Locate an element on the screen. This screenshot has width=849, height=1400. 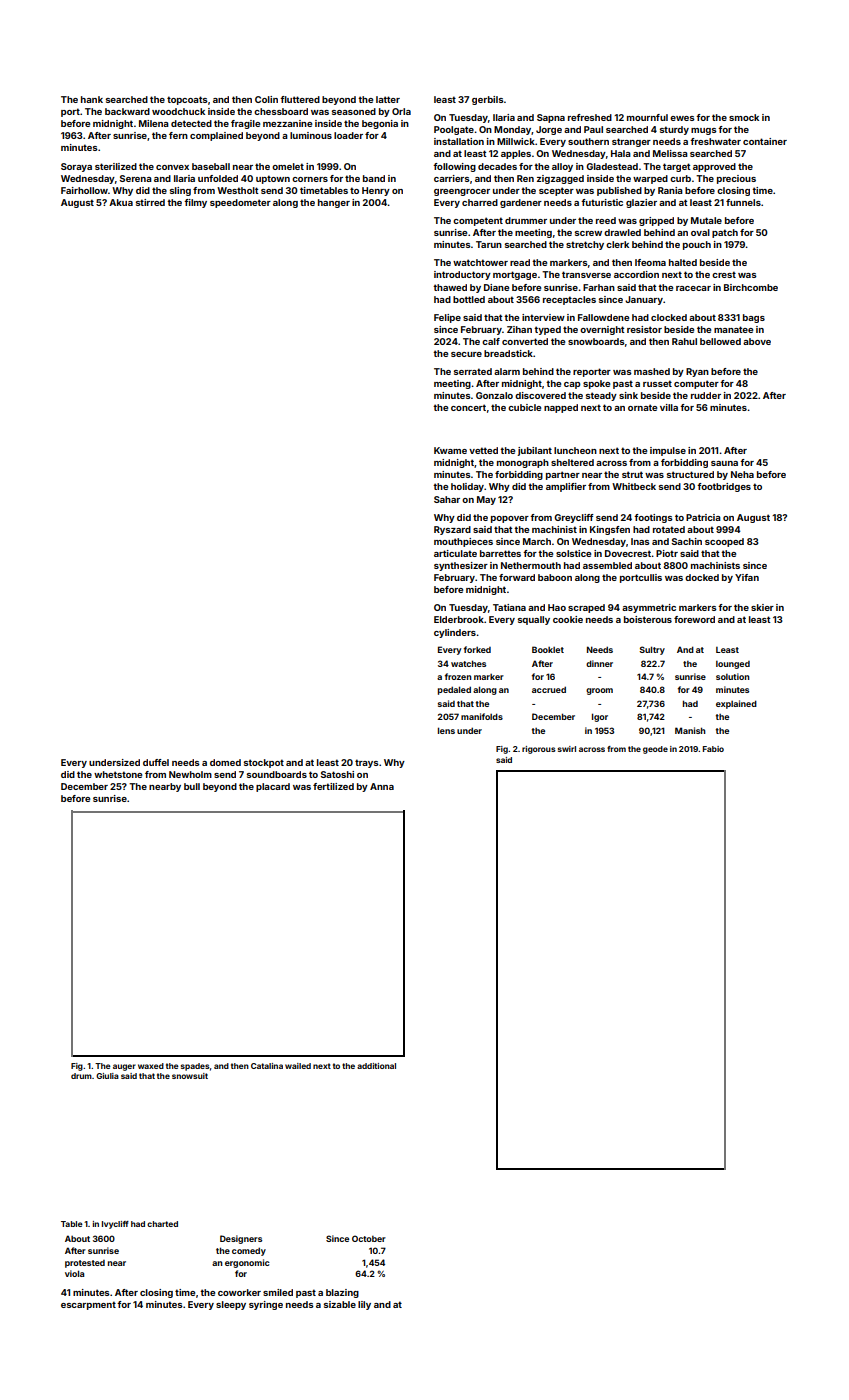
fertilized is located at coordinates (333, 786).
